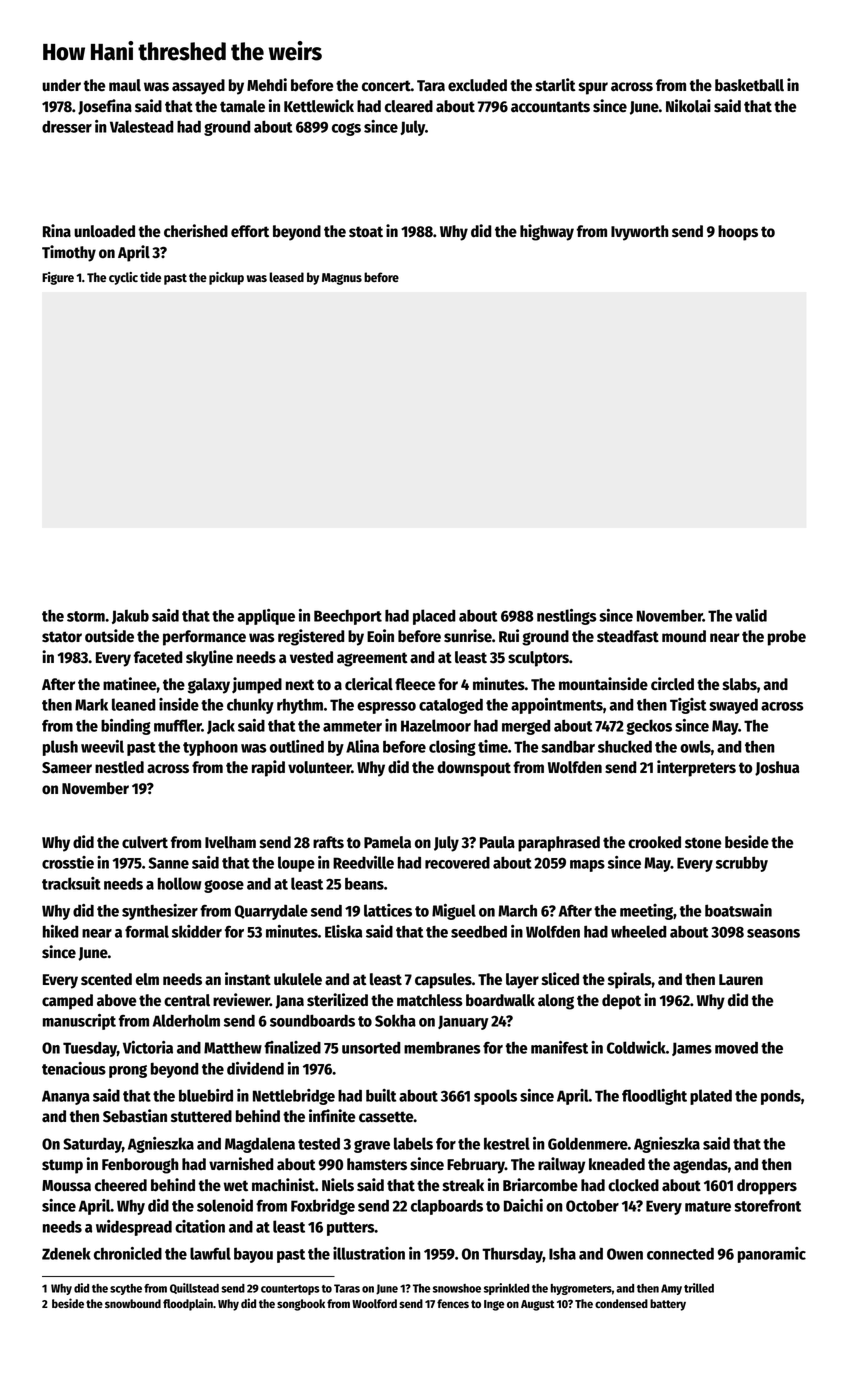  What do you see at coordinates (649, 727) in the screenshot?
I see `geckos` at bounding box center [649, 727].
